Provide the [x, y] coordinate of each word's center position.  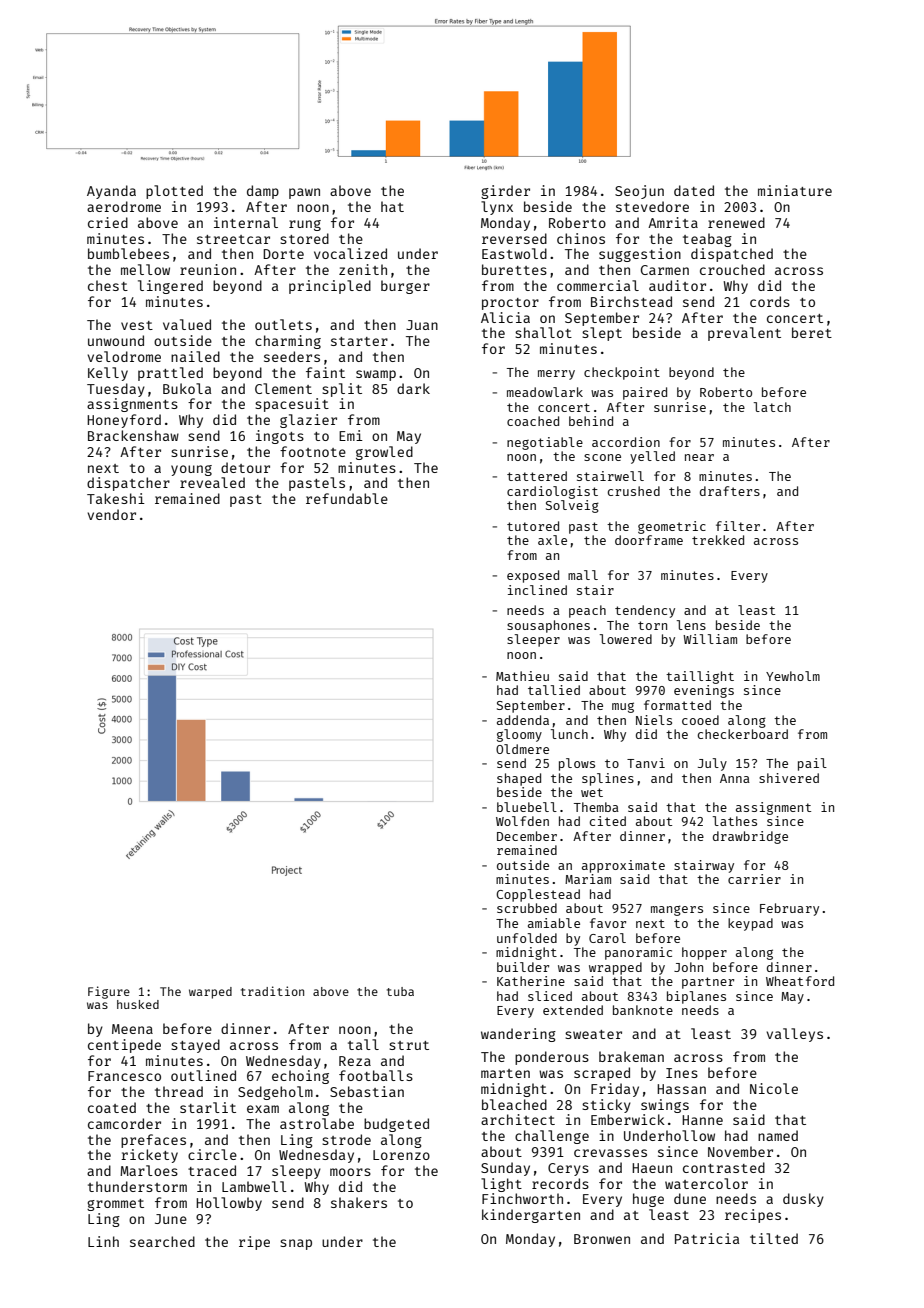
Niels [654, 720]
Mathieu [522, 676]
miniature [795, 190]
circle [212, 1154]
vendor [111, 514]
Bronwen [602, 1239]
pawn [304, 193]
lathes [735, 821]
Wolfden [522, 821]
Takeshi [116, 498]
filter [738, 526]
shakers [359, 1202]
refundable [347, 498]
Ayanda [111, 192]
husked [138, 1004]
